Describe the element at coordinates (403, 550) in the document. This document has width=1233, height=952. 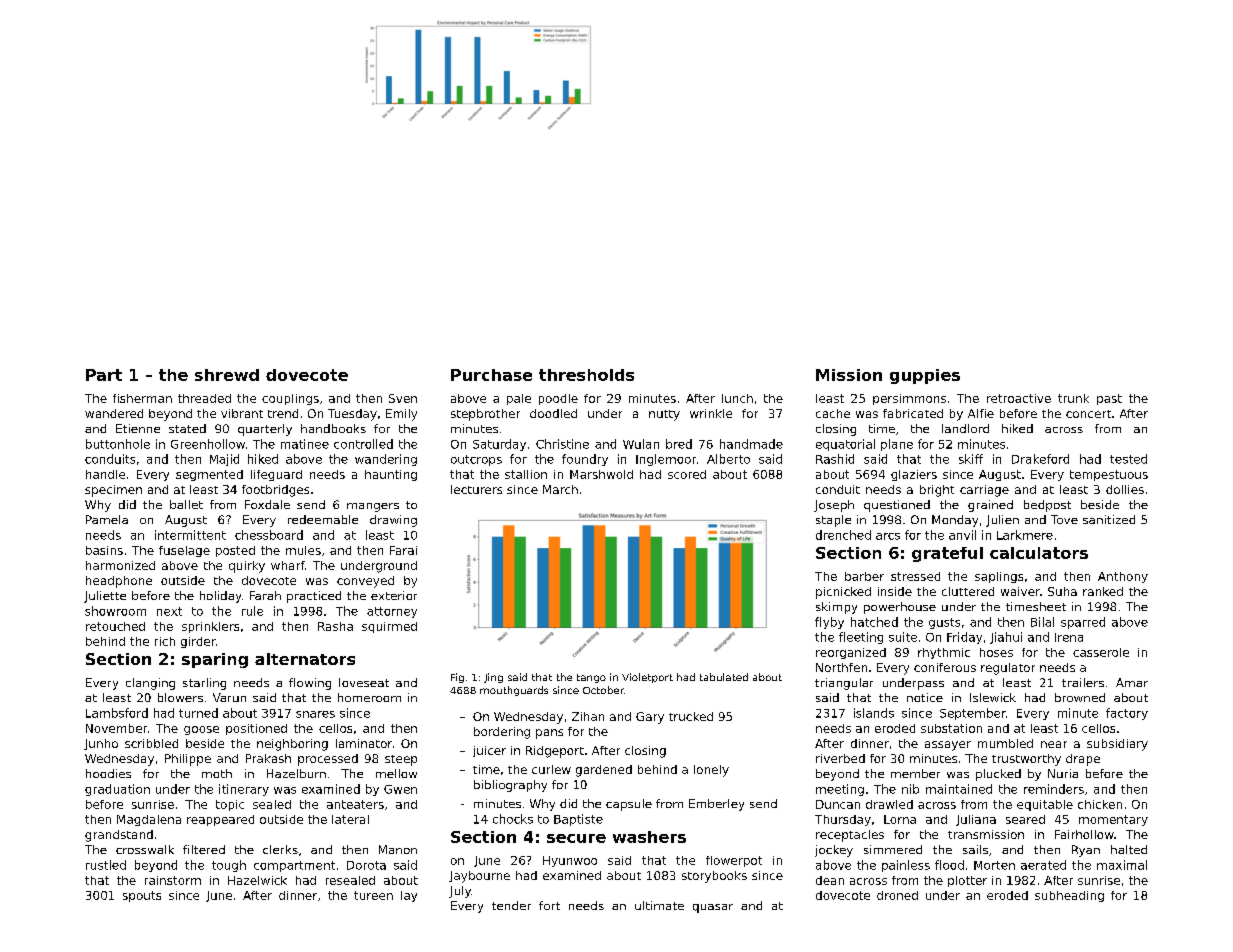
I see `Farai` at that location.
